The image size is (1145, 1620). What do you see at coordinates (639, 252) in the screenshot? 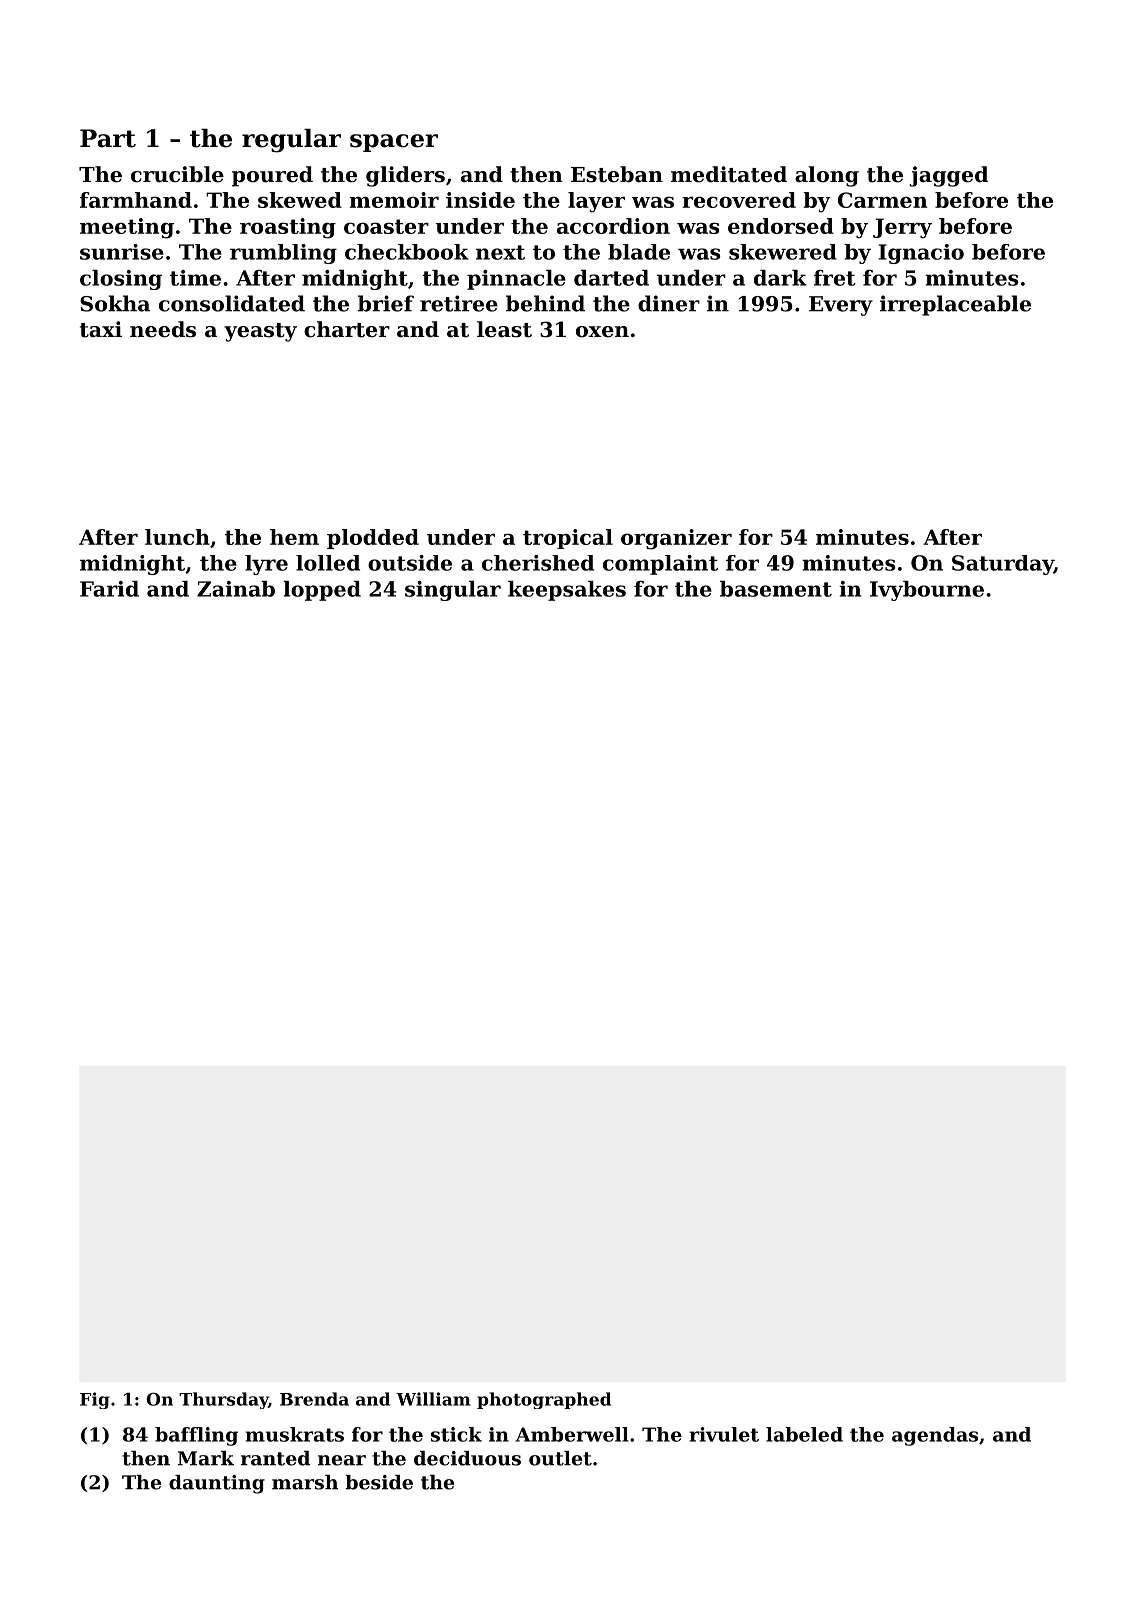
I see `blade` at bounding box center [639, 252].
